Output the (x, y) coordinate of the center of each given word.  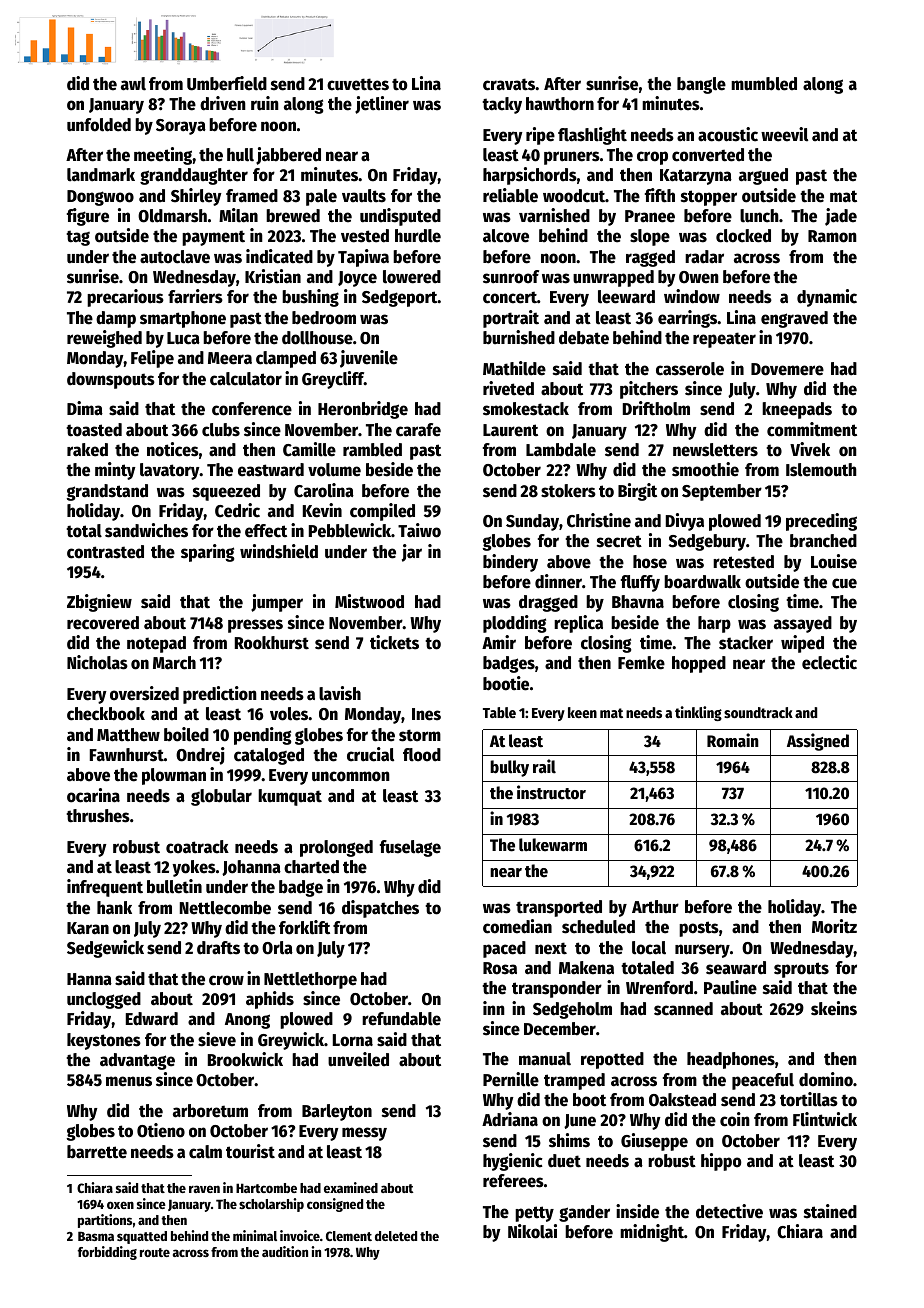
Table (499, 712)
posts (699, 929)
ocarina (93, 795)
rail (544, 766)
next (551, 948)
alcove (506, 236)
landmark (101, 175)
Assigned (818, 742)
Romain (733, 740)
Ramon (832, 236)
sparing (207, 553)
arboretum (210, 1111)
